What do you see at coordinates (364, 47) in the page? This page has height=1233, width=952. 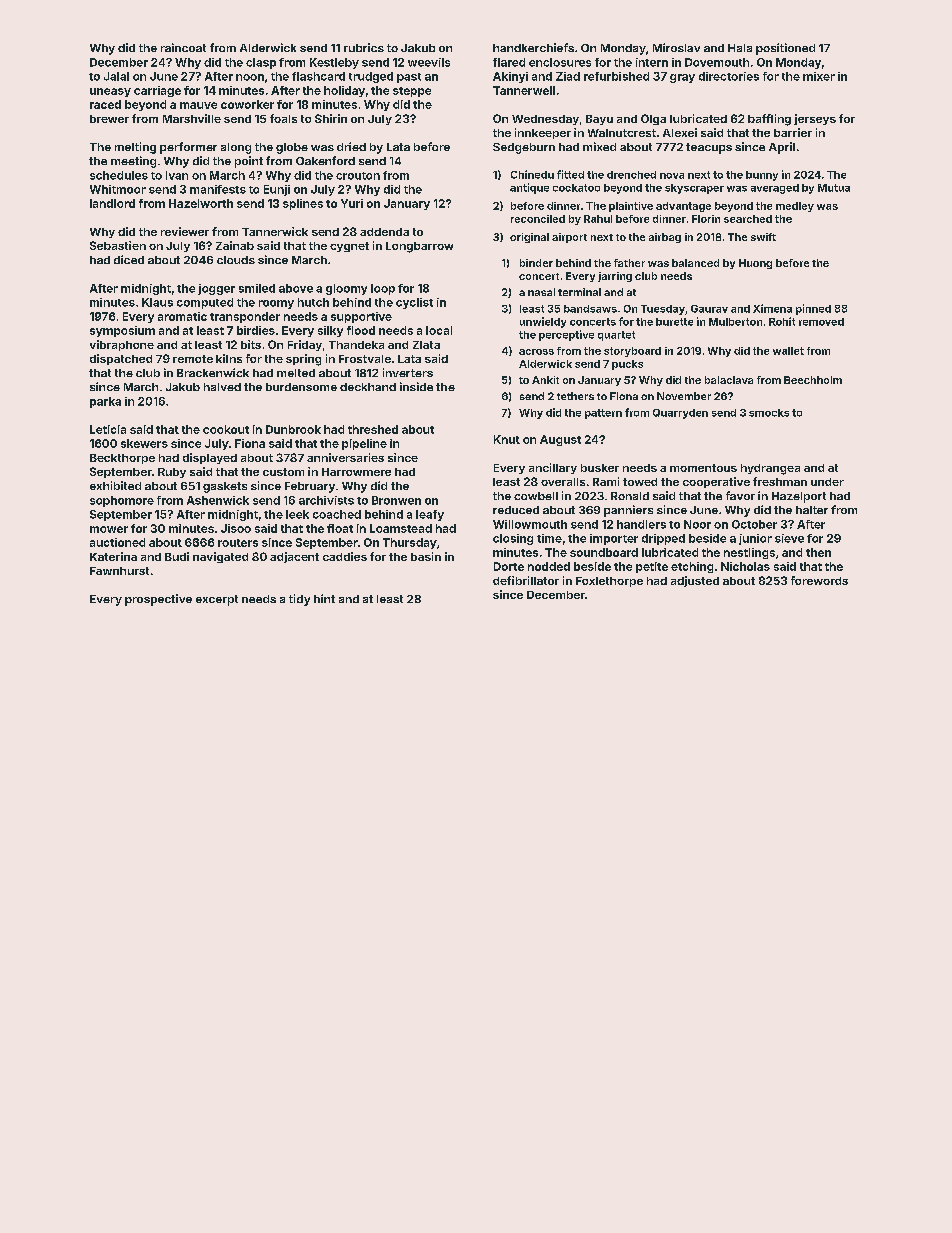 I see `rubrics` at bounding box center [364, 47].
